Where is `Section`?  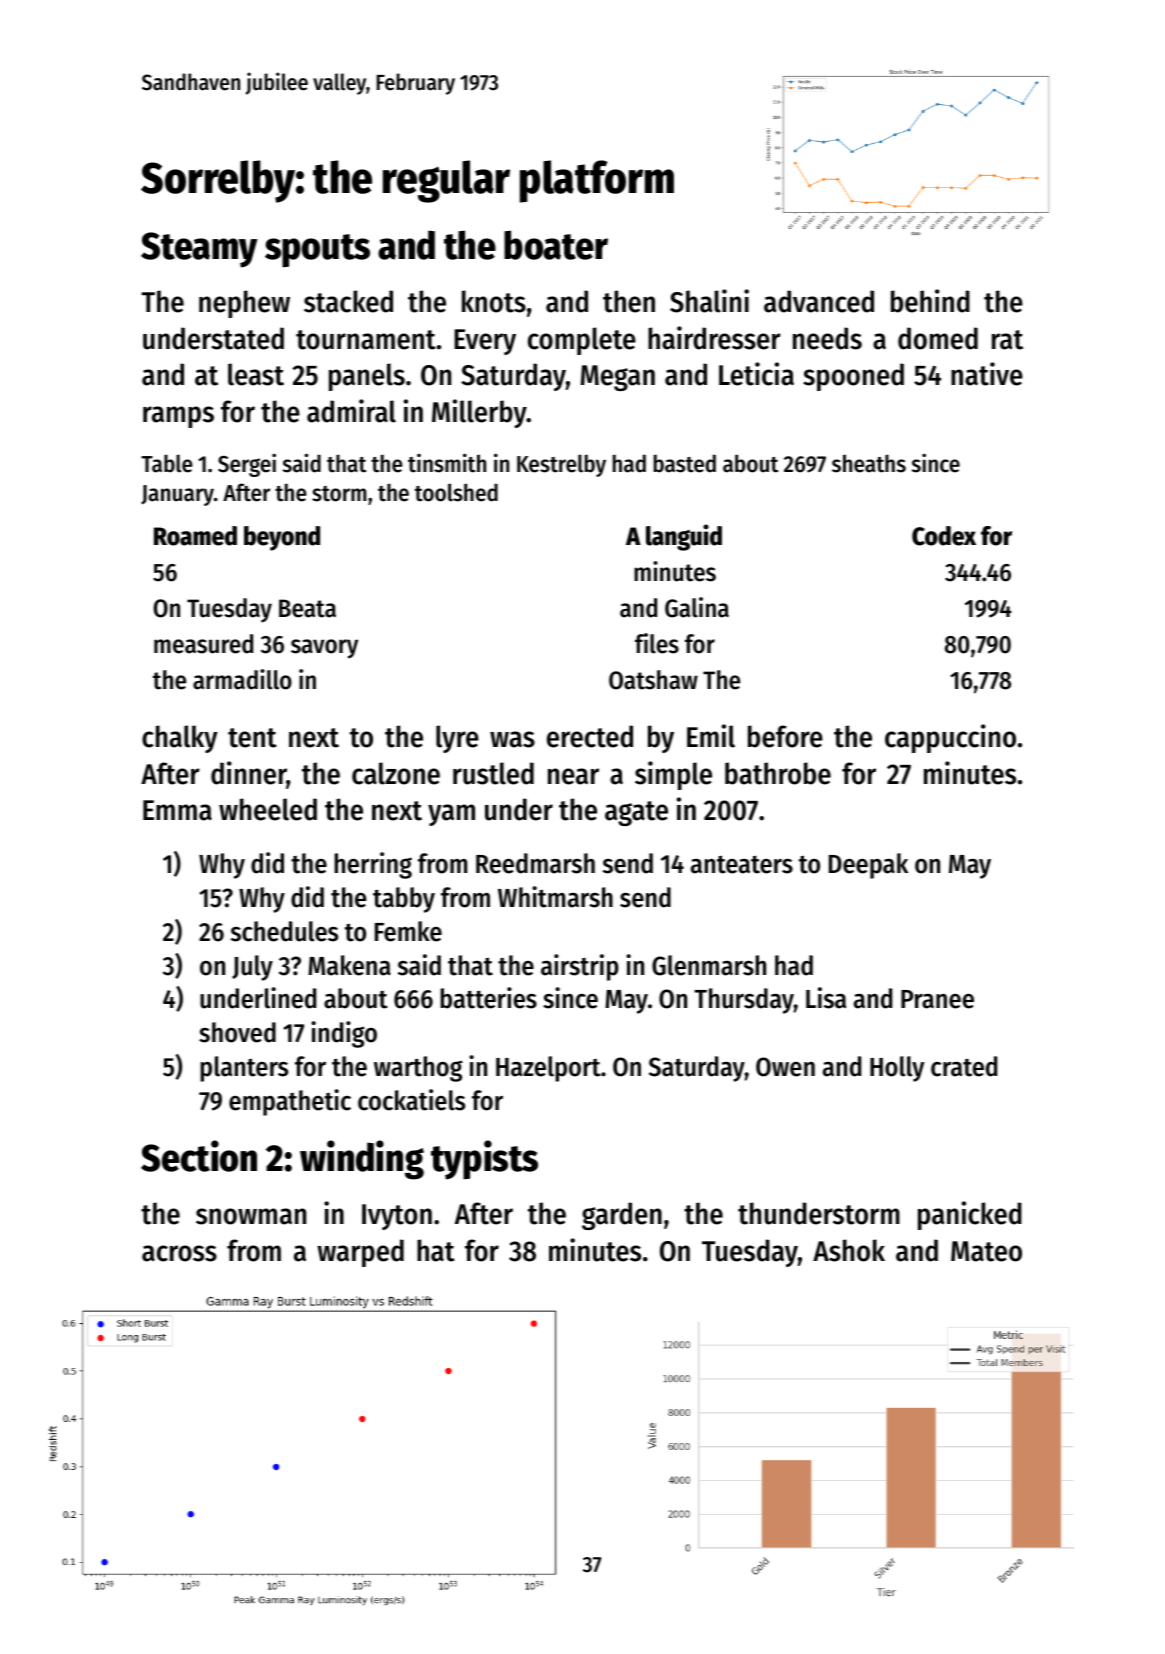
Section is located at coordinates (199, 1156).
